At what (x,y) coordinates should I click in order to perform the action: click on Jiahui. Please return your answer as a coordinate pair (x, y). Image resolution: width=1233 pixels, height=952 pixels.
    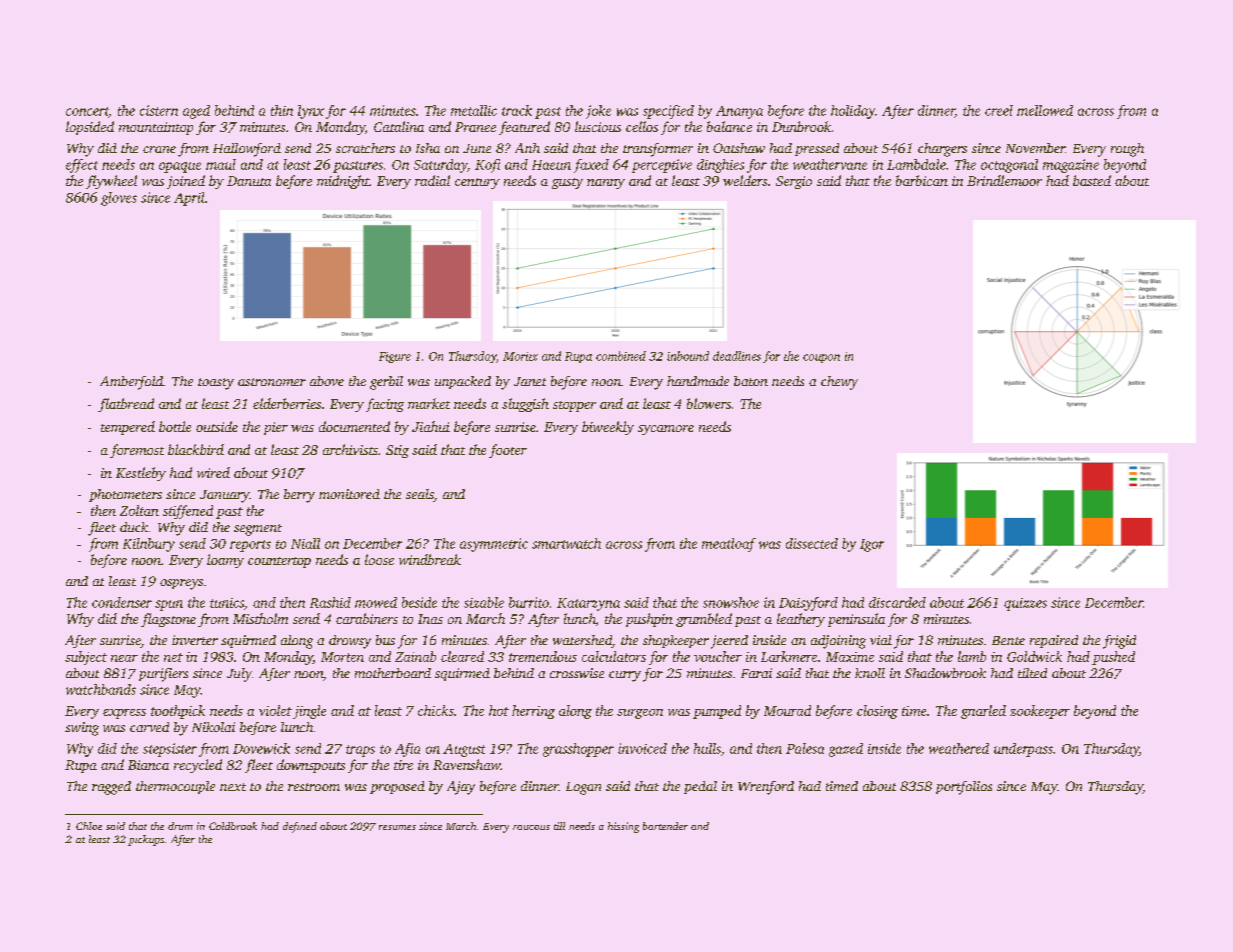
    Looking at the image, I should click on (431, 426).
